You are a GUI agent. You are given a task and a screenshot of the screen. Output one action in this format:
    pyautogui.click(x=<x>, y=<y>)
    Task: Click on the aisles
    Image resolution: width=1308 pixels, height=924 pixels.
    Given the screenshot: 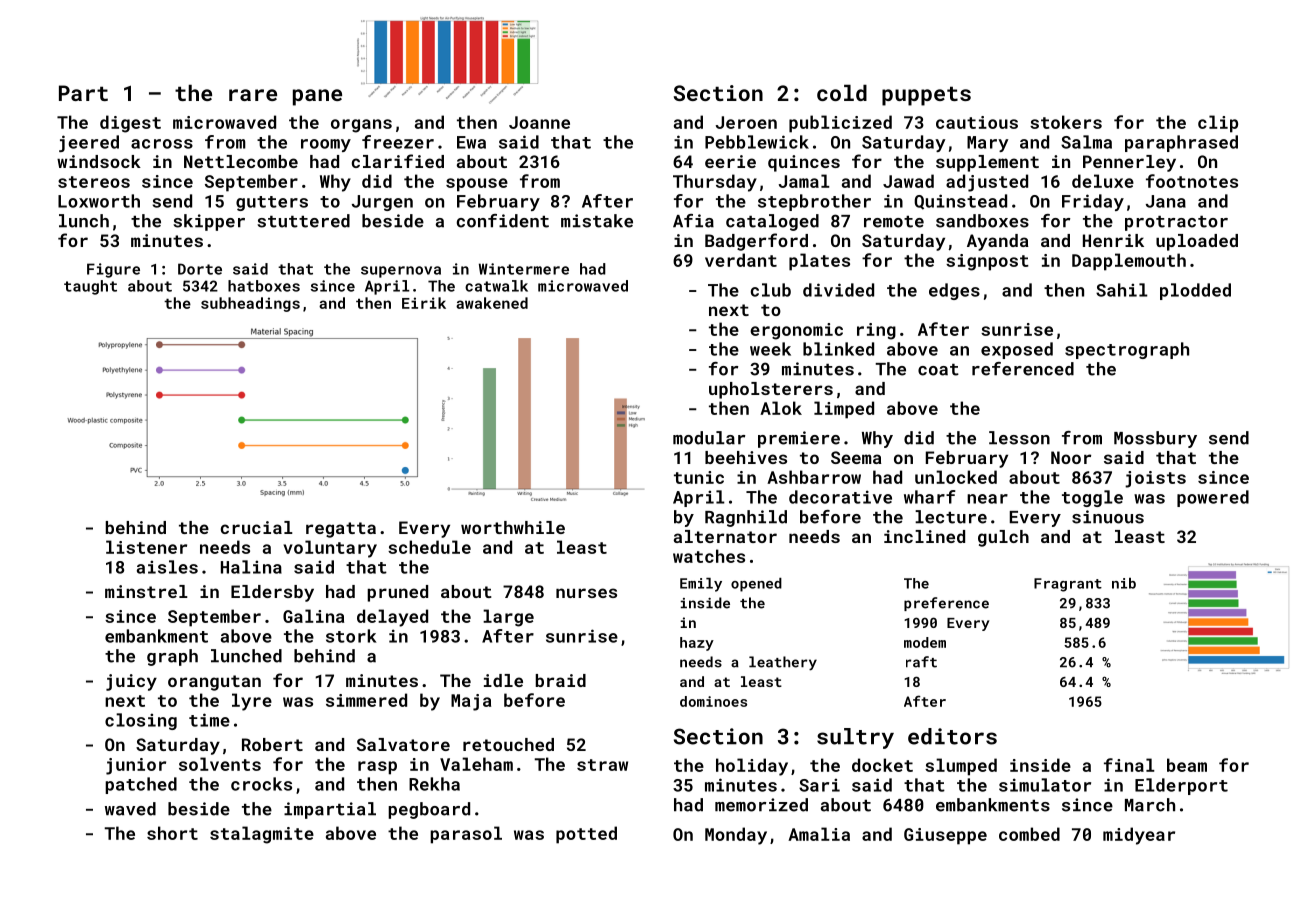 What is the action you would take?
    pyautogui.click(x=167, y=567)
